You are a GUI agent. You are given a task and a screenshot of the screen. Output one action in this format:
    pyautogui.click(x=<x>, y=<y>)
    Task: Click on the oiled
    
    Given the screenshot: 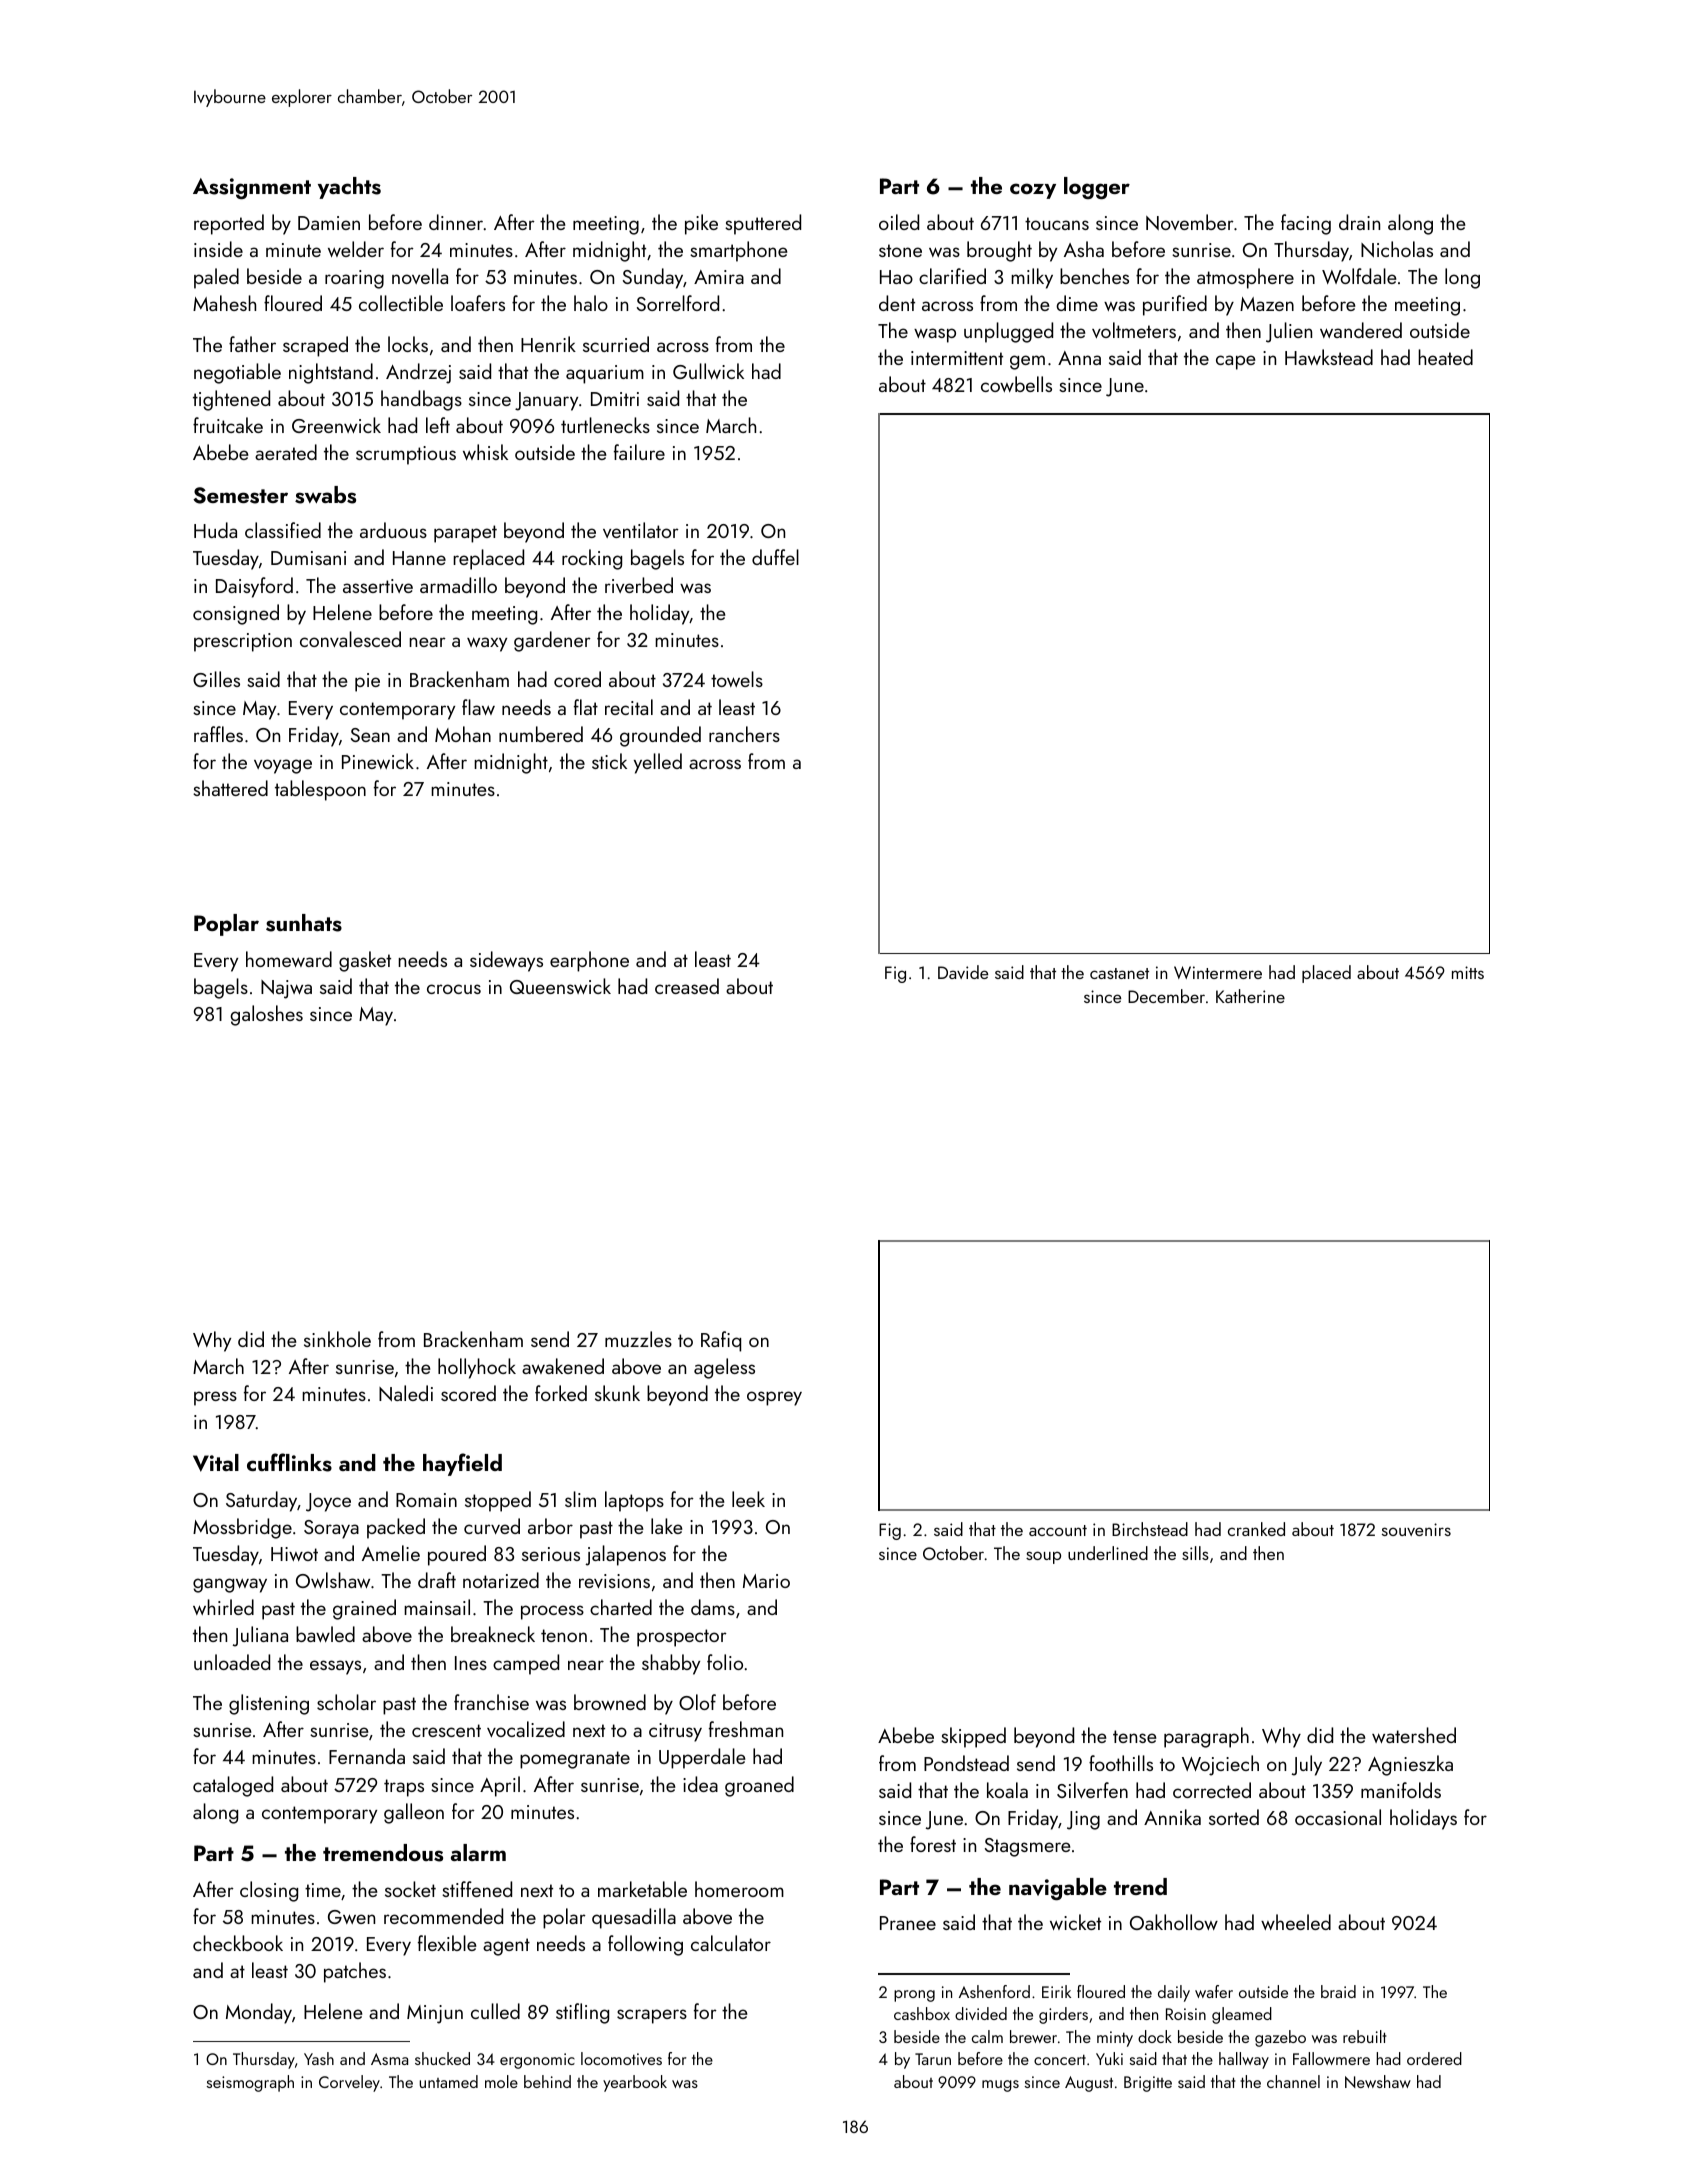 What is the action you would take?
    pyautogui.click(x=899, y=222)
